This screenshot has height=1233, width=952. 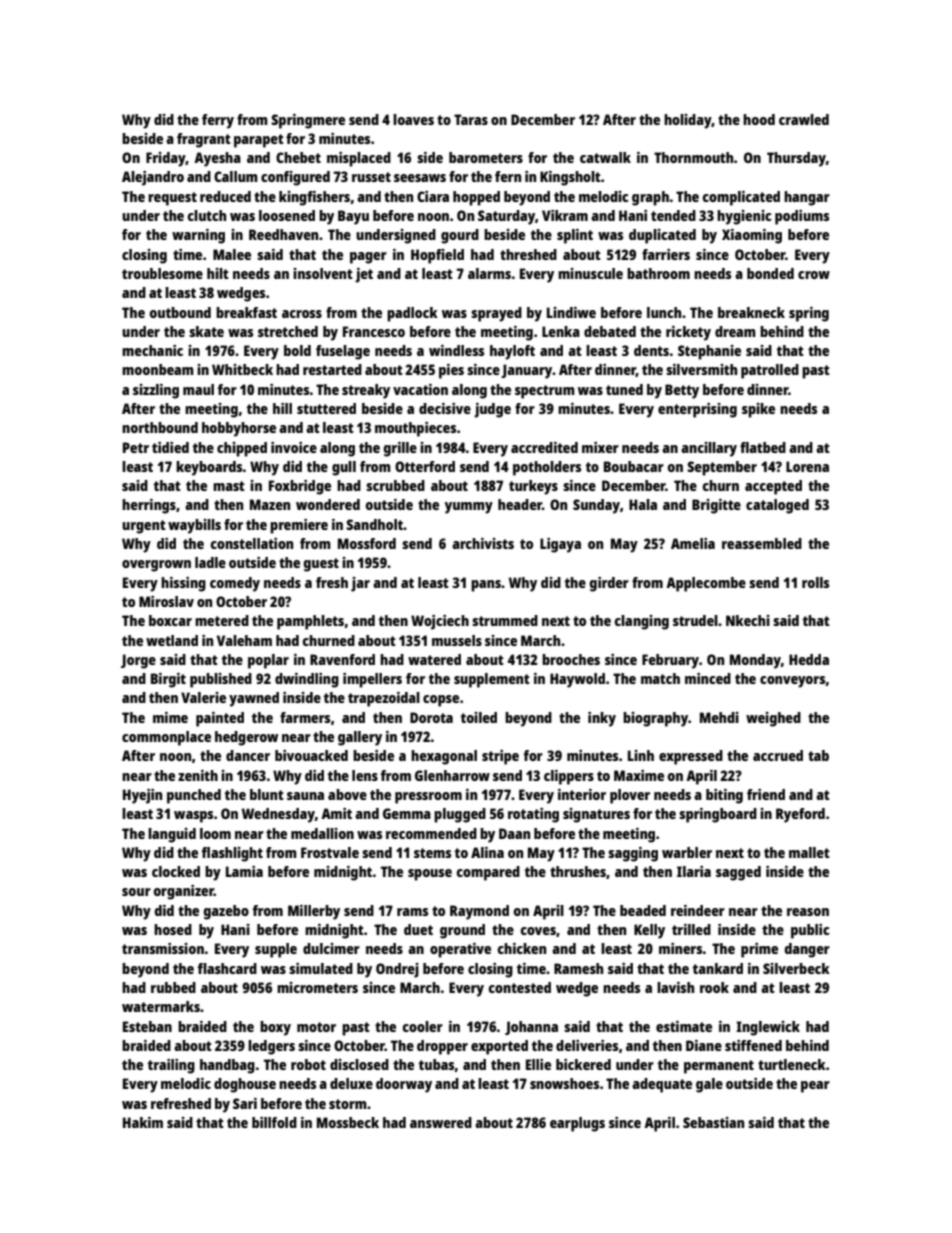 I want to click on Vikram, so click(x=565, y=215).
